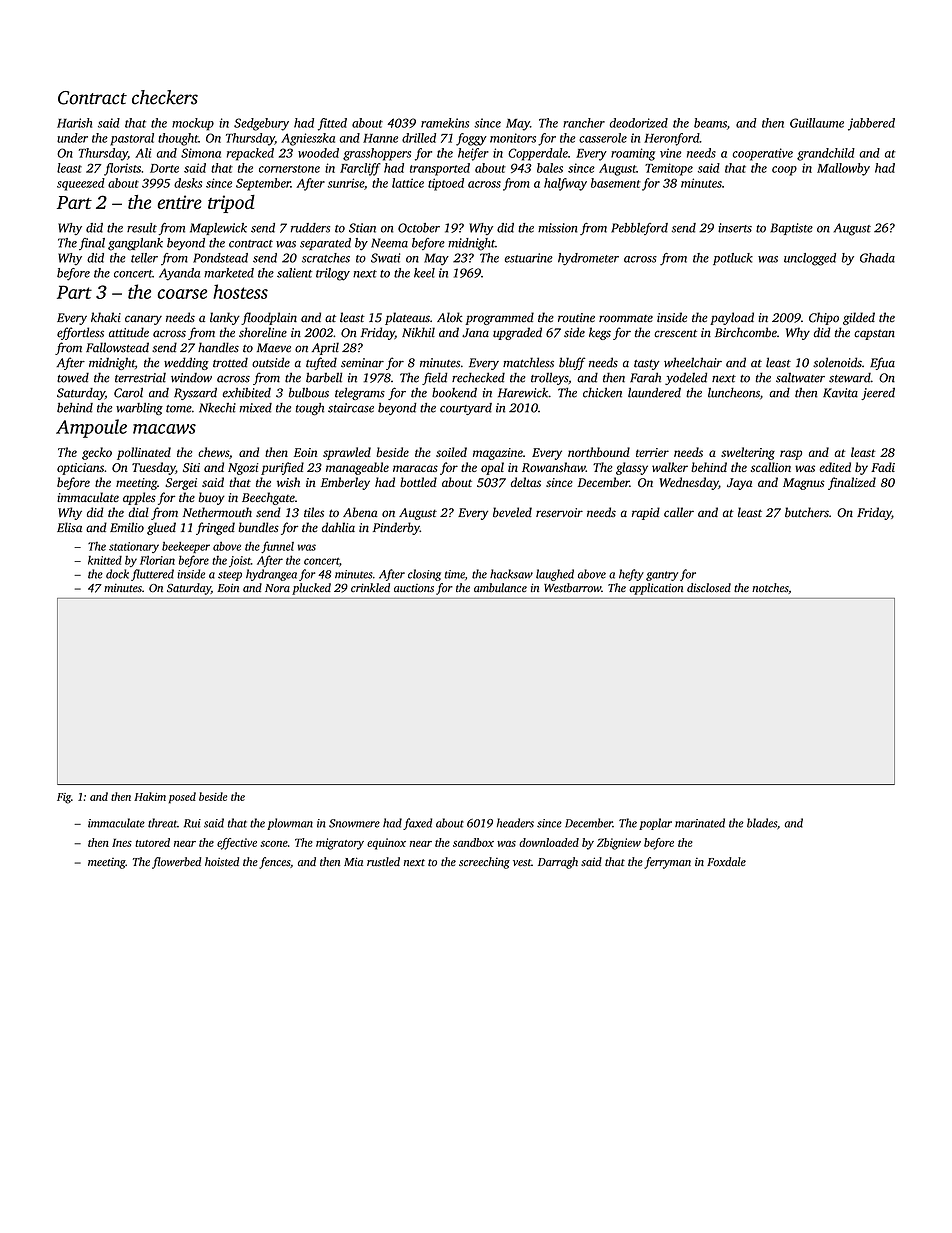 The height and width of the document is (1233, 952). What do you see at coordinates (165, 97) in the document?
I see `checkers` at bounding box center [165, 97].
